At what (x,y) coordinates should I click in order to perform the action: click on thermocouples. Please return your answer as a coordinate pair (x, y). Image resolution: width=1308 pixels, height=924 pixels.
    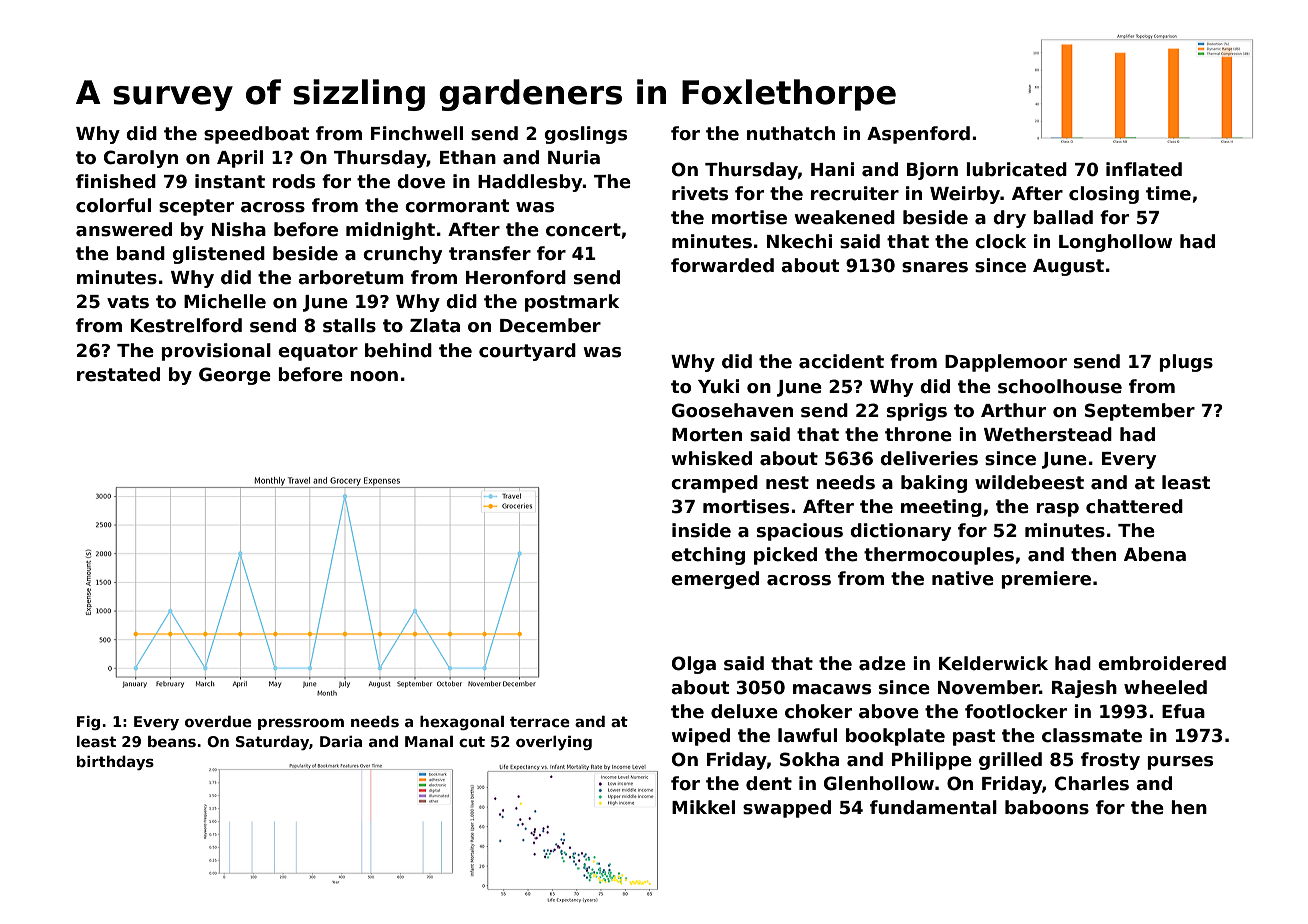
    Looking at the image, I should click on (939, 556).
